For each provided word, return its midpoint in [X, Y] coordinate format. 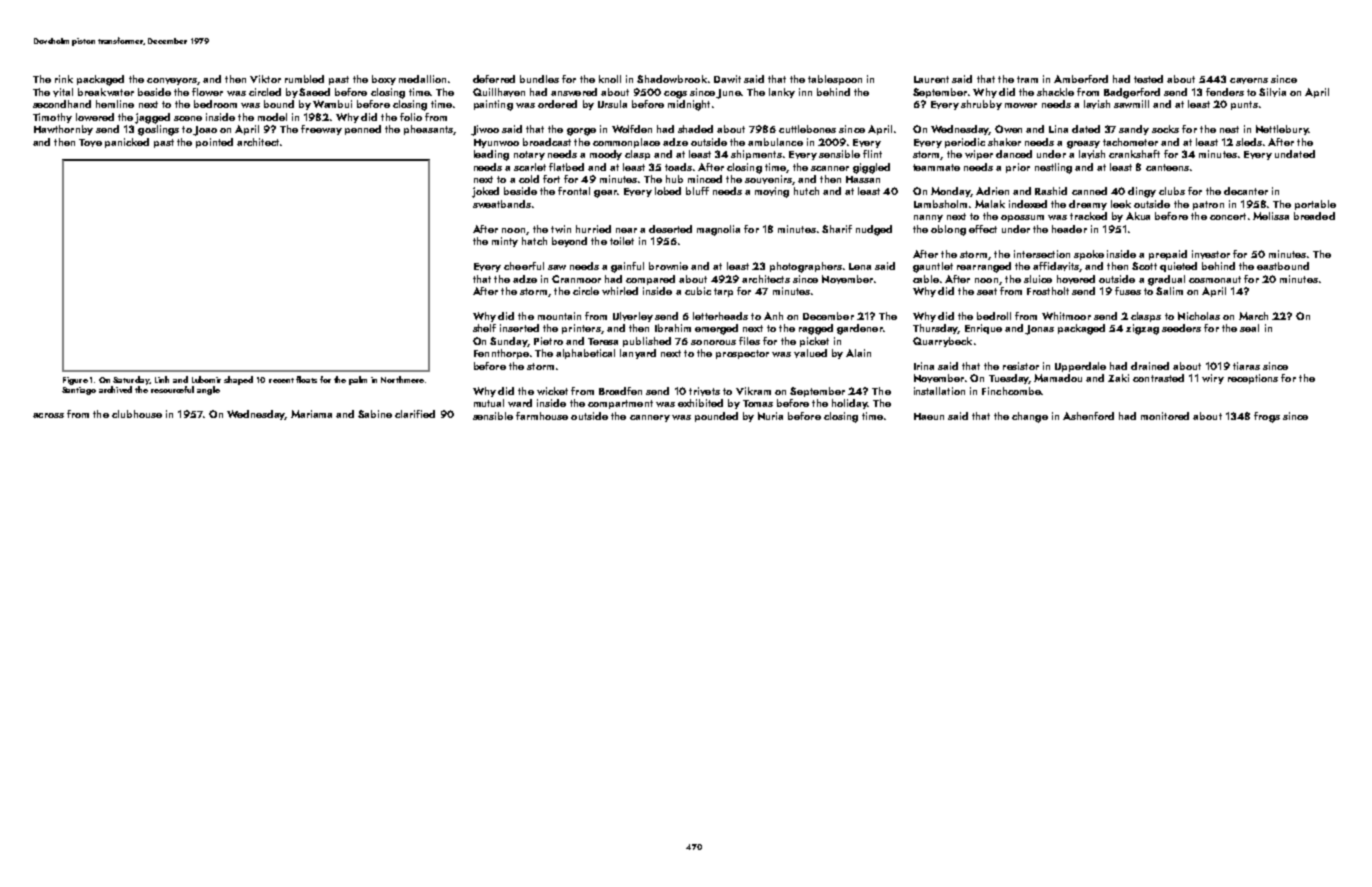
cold [529, 179]
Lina [1058, 129]
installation [939, 391]
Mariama [311, 414]
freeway [321, 130]
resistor [1021, 366]
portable [1315, 205]
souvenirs [768, 179]
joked [485, 192]
